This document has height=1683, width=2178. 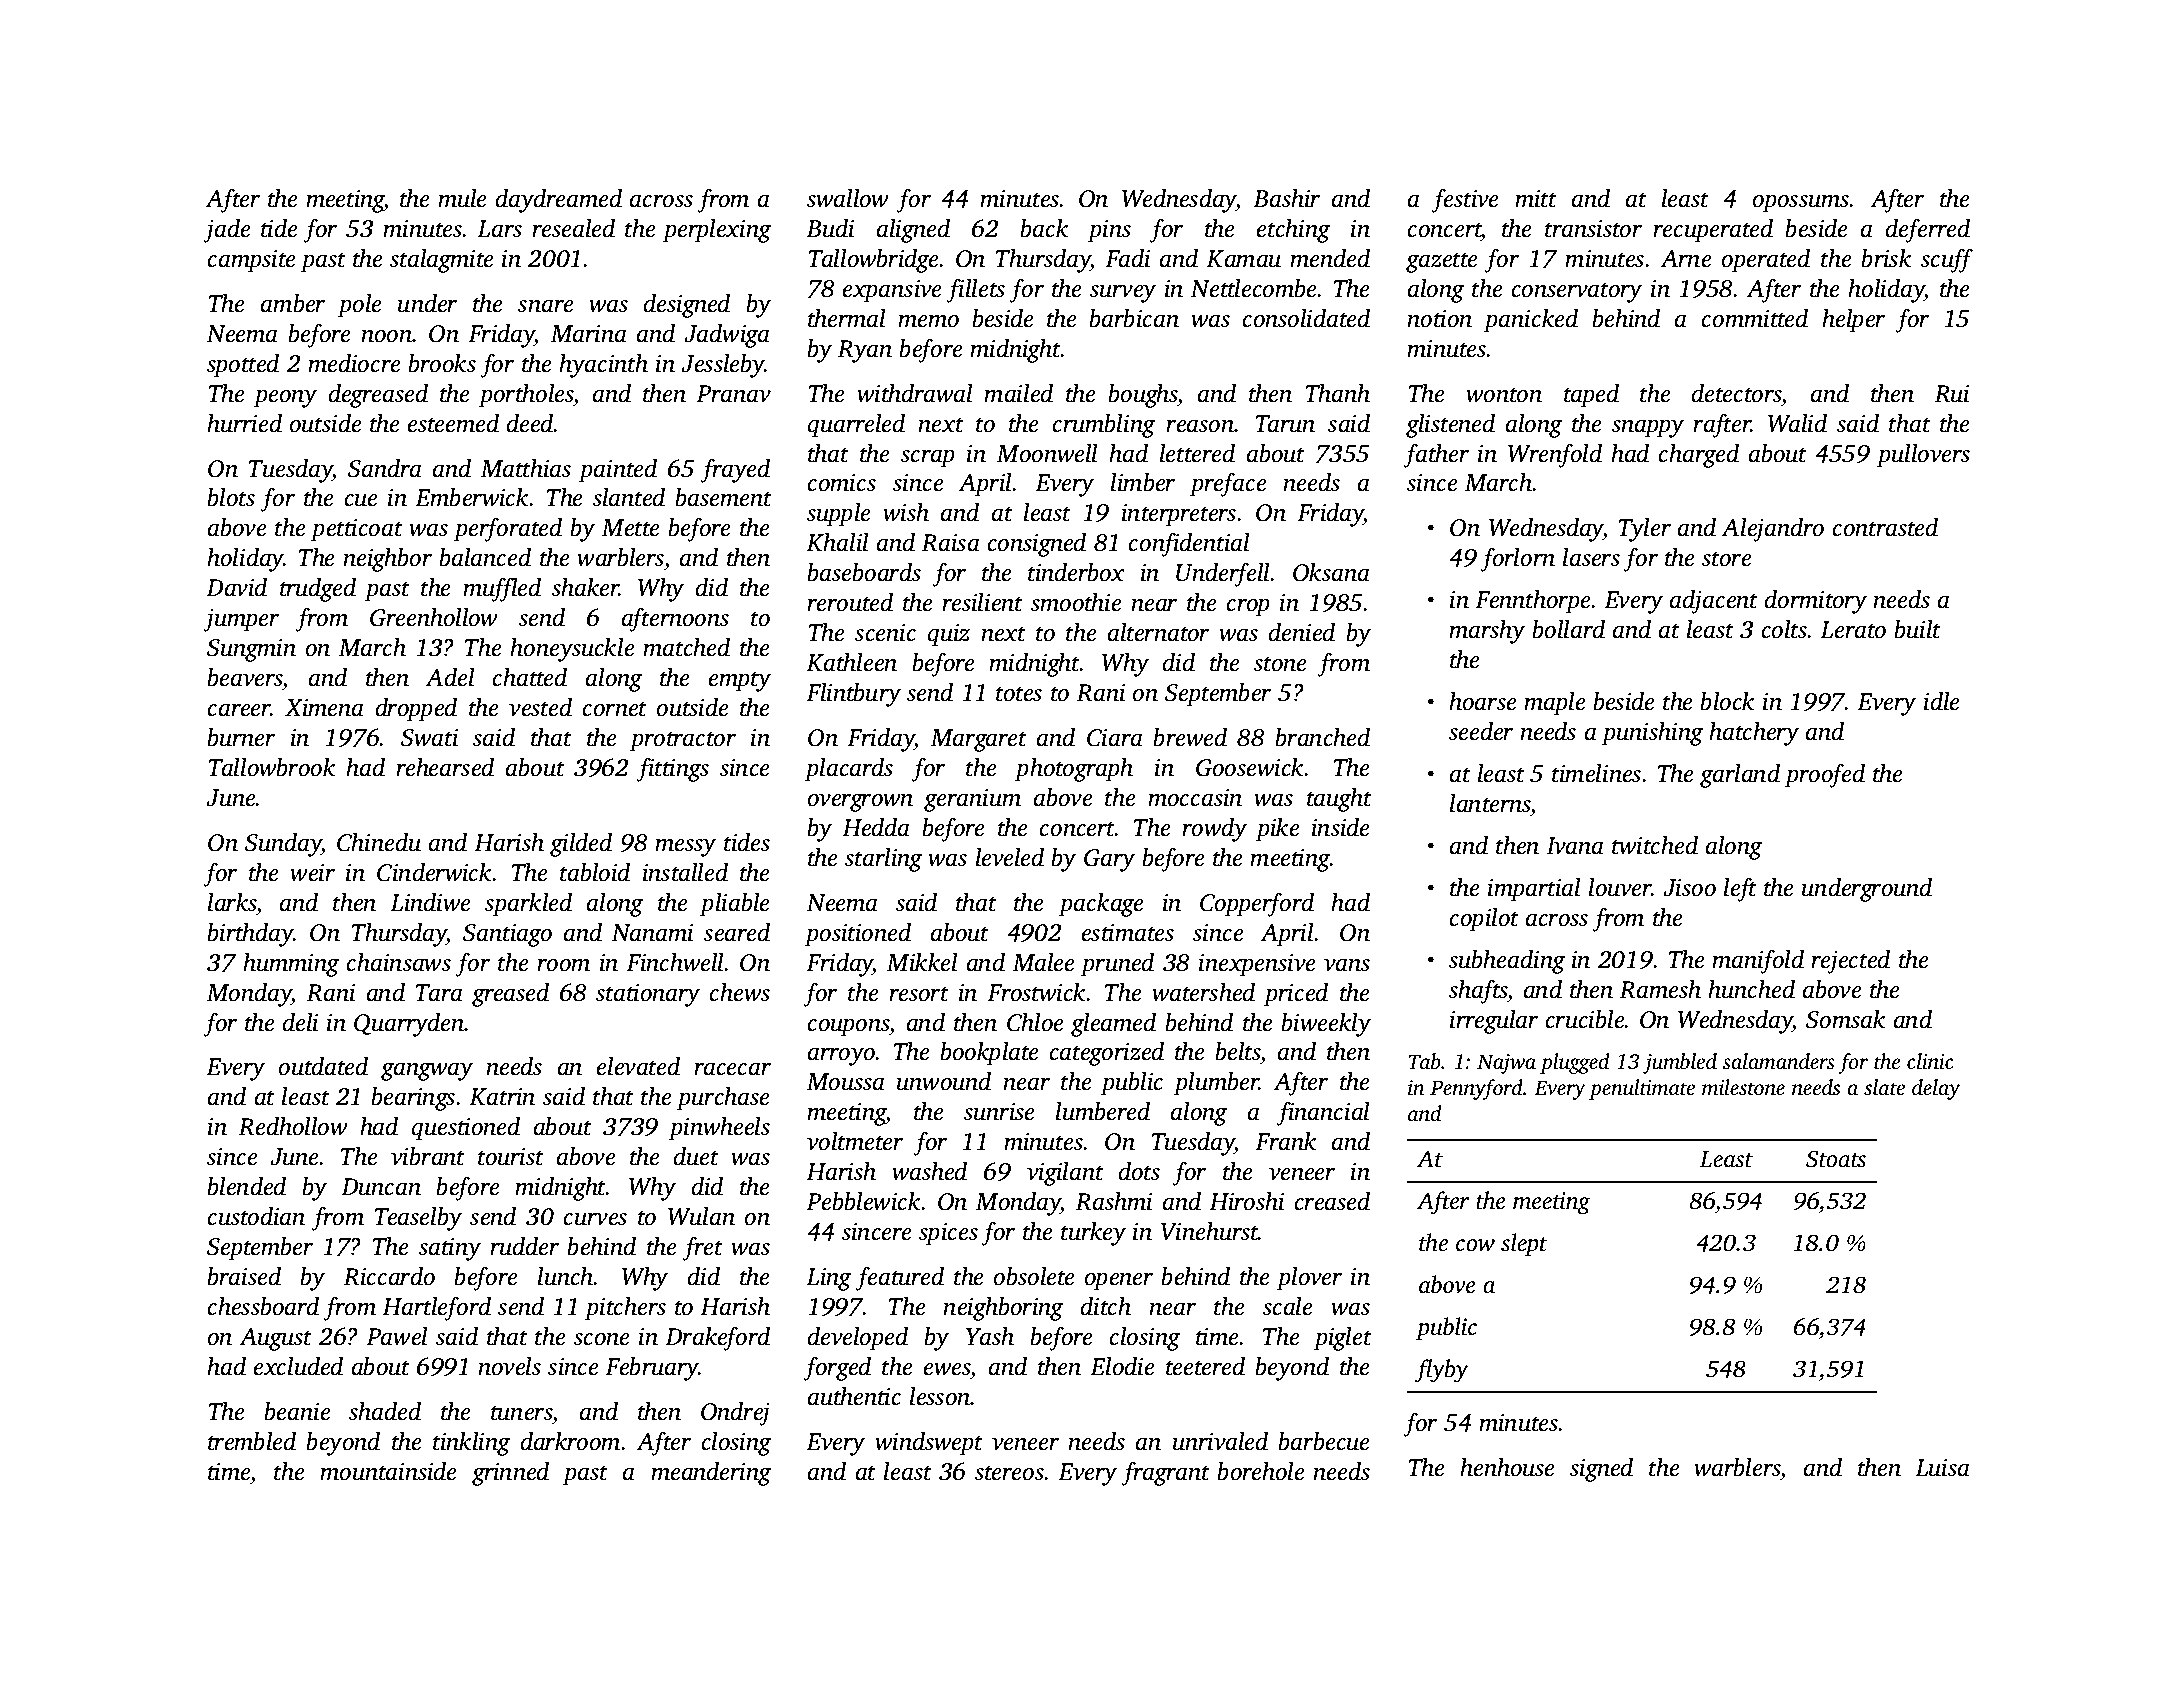 What do you see at coordinates (301, 1022) in the document?
I see `deli` at bounding box center [301, 1022].
